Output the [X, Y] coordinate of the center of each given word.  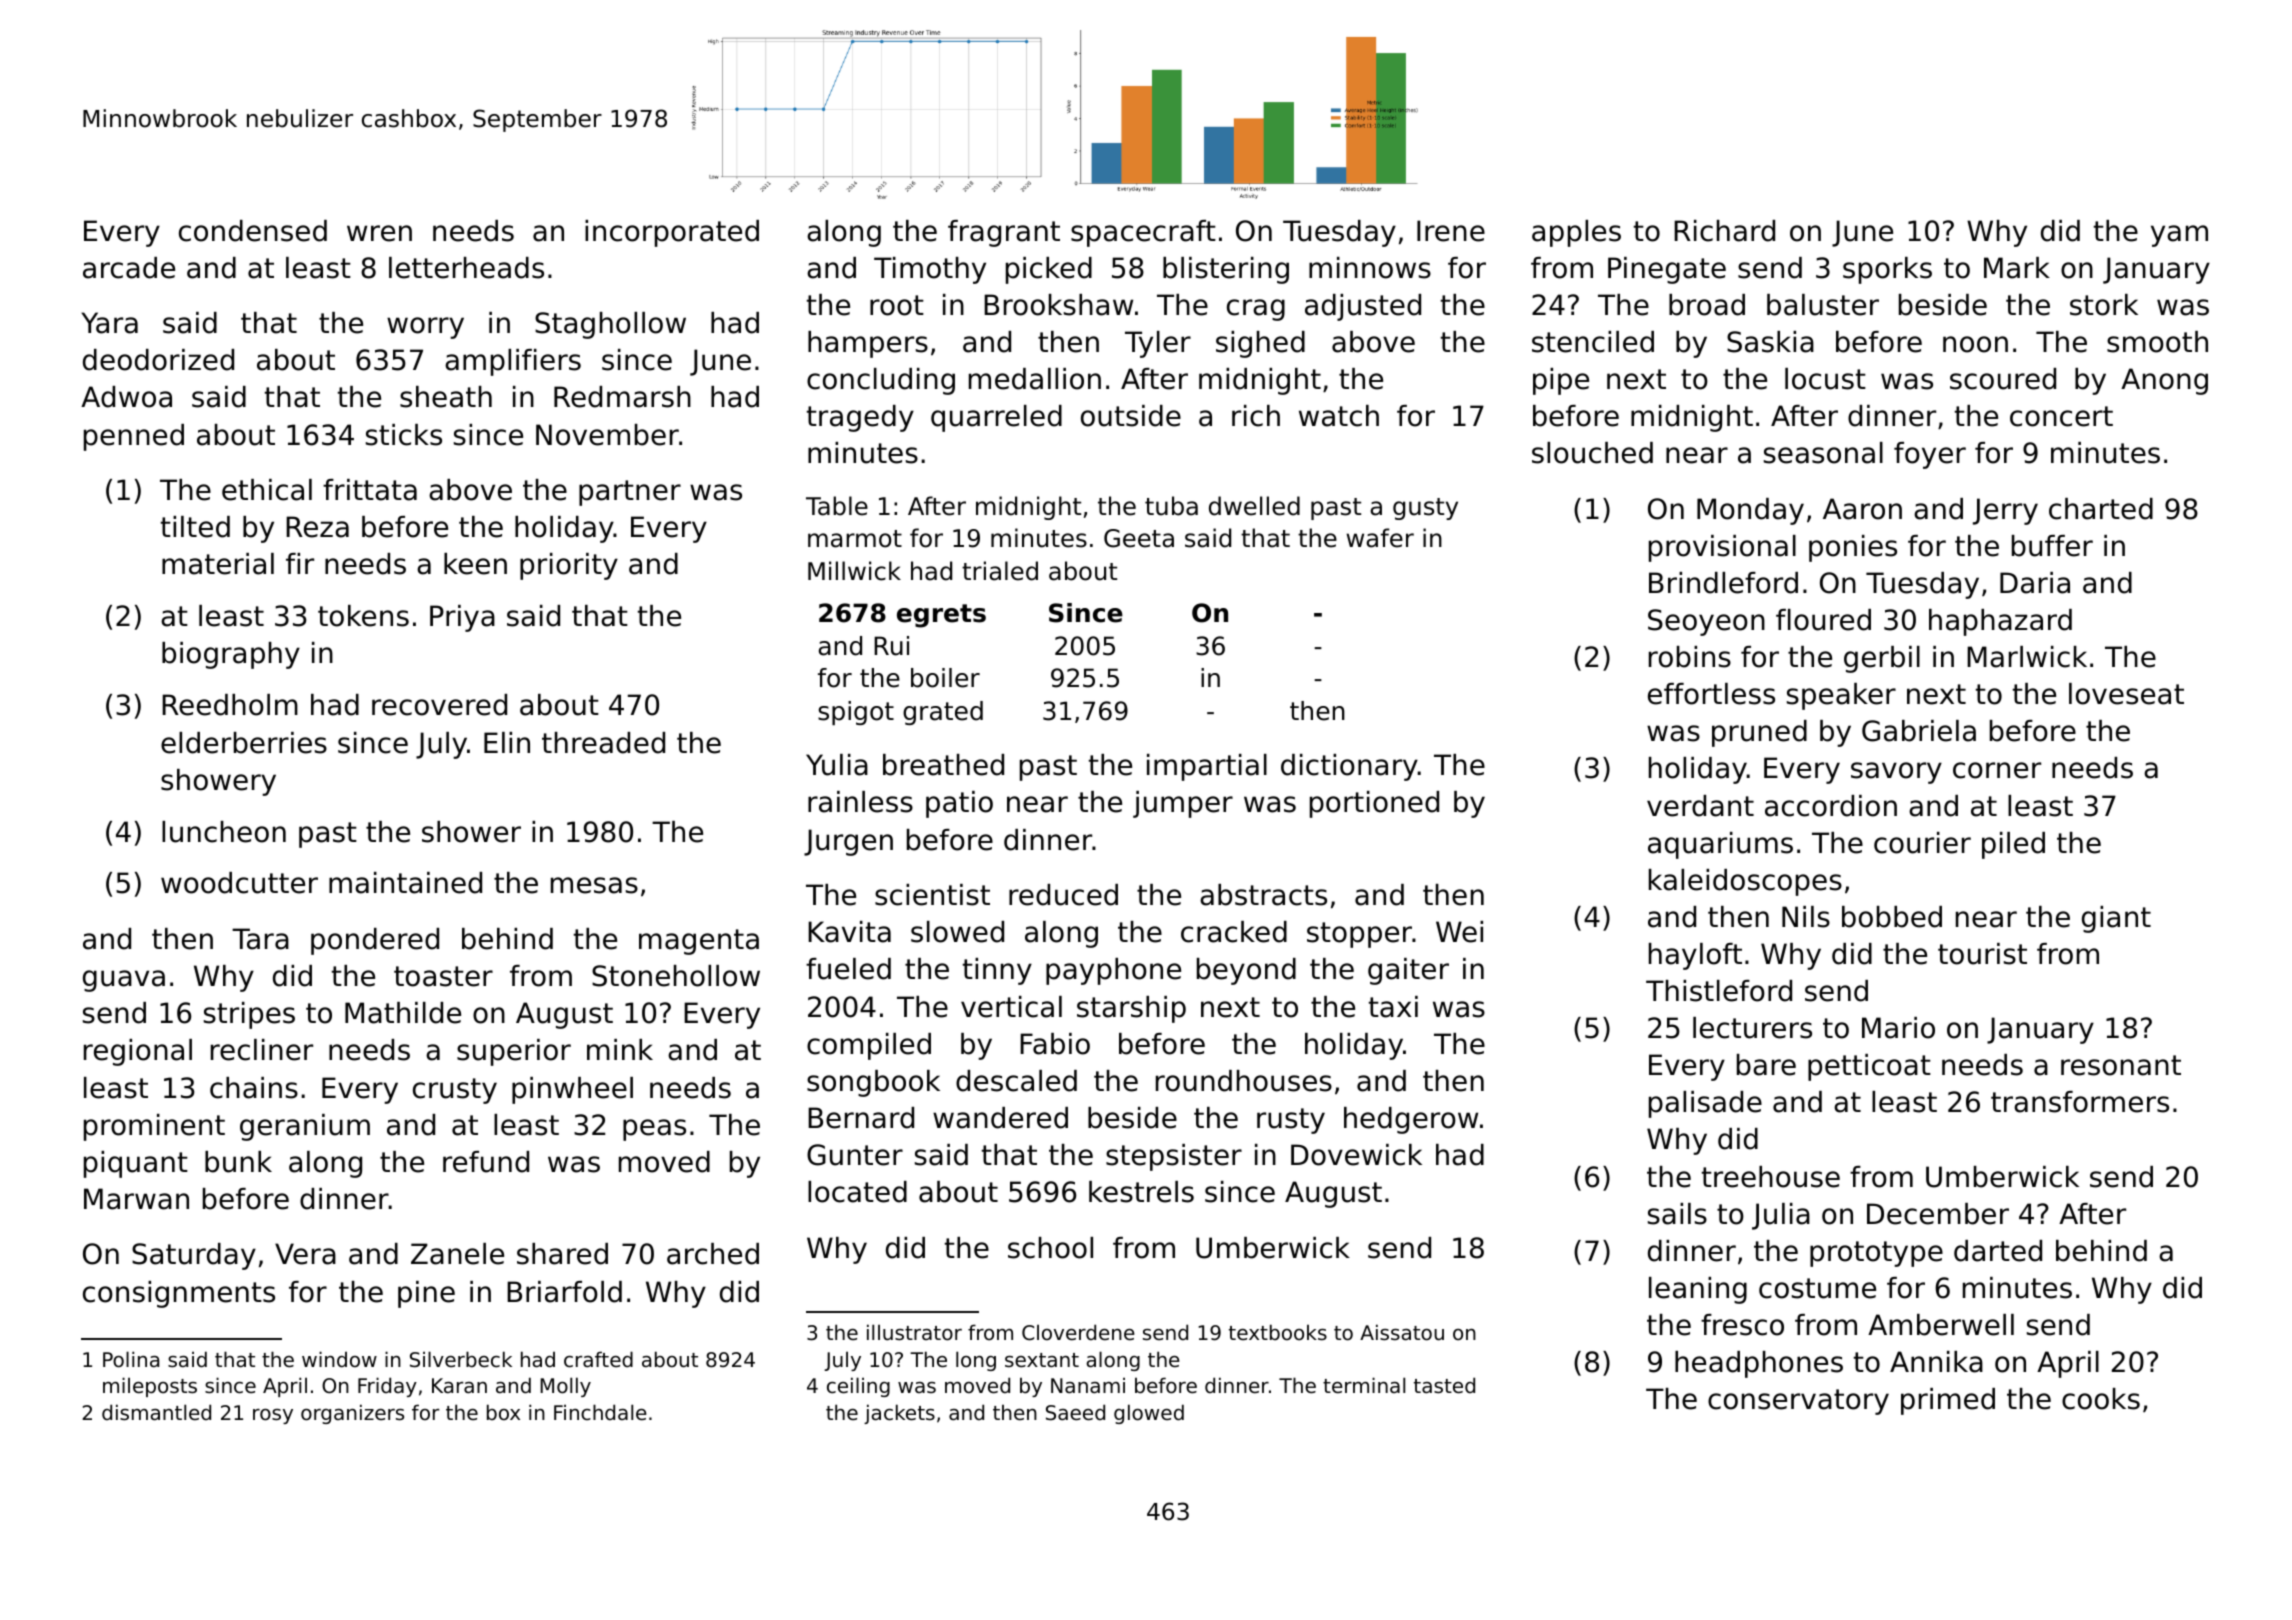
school [1050, 1248]
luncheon [224, 832]
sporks [1887, 270]
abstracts [1263, 895]
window [339, 1359]
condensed [253, 231]
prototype [1876, 1254]
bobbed [1892, 917]
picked [1049, 270]
